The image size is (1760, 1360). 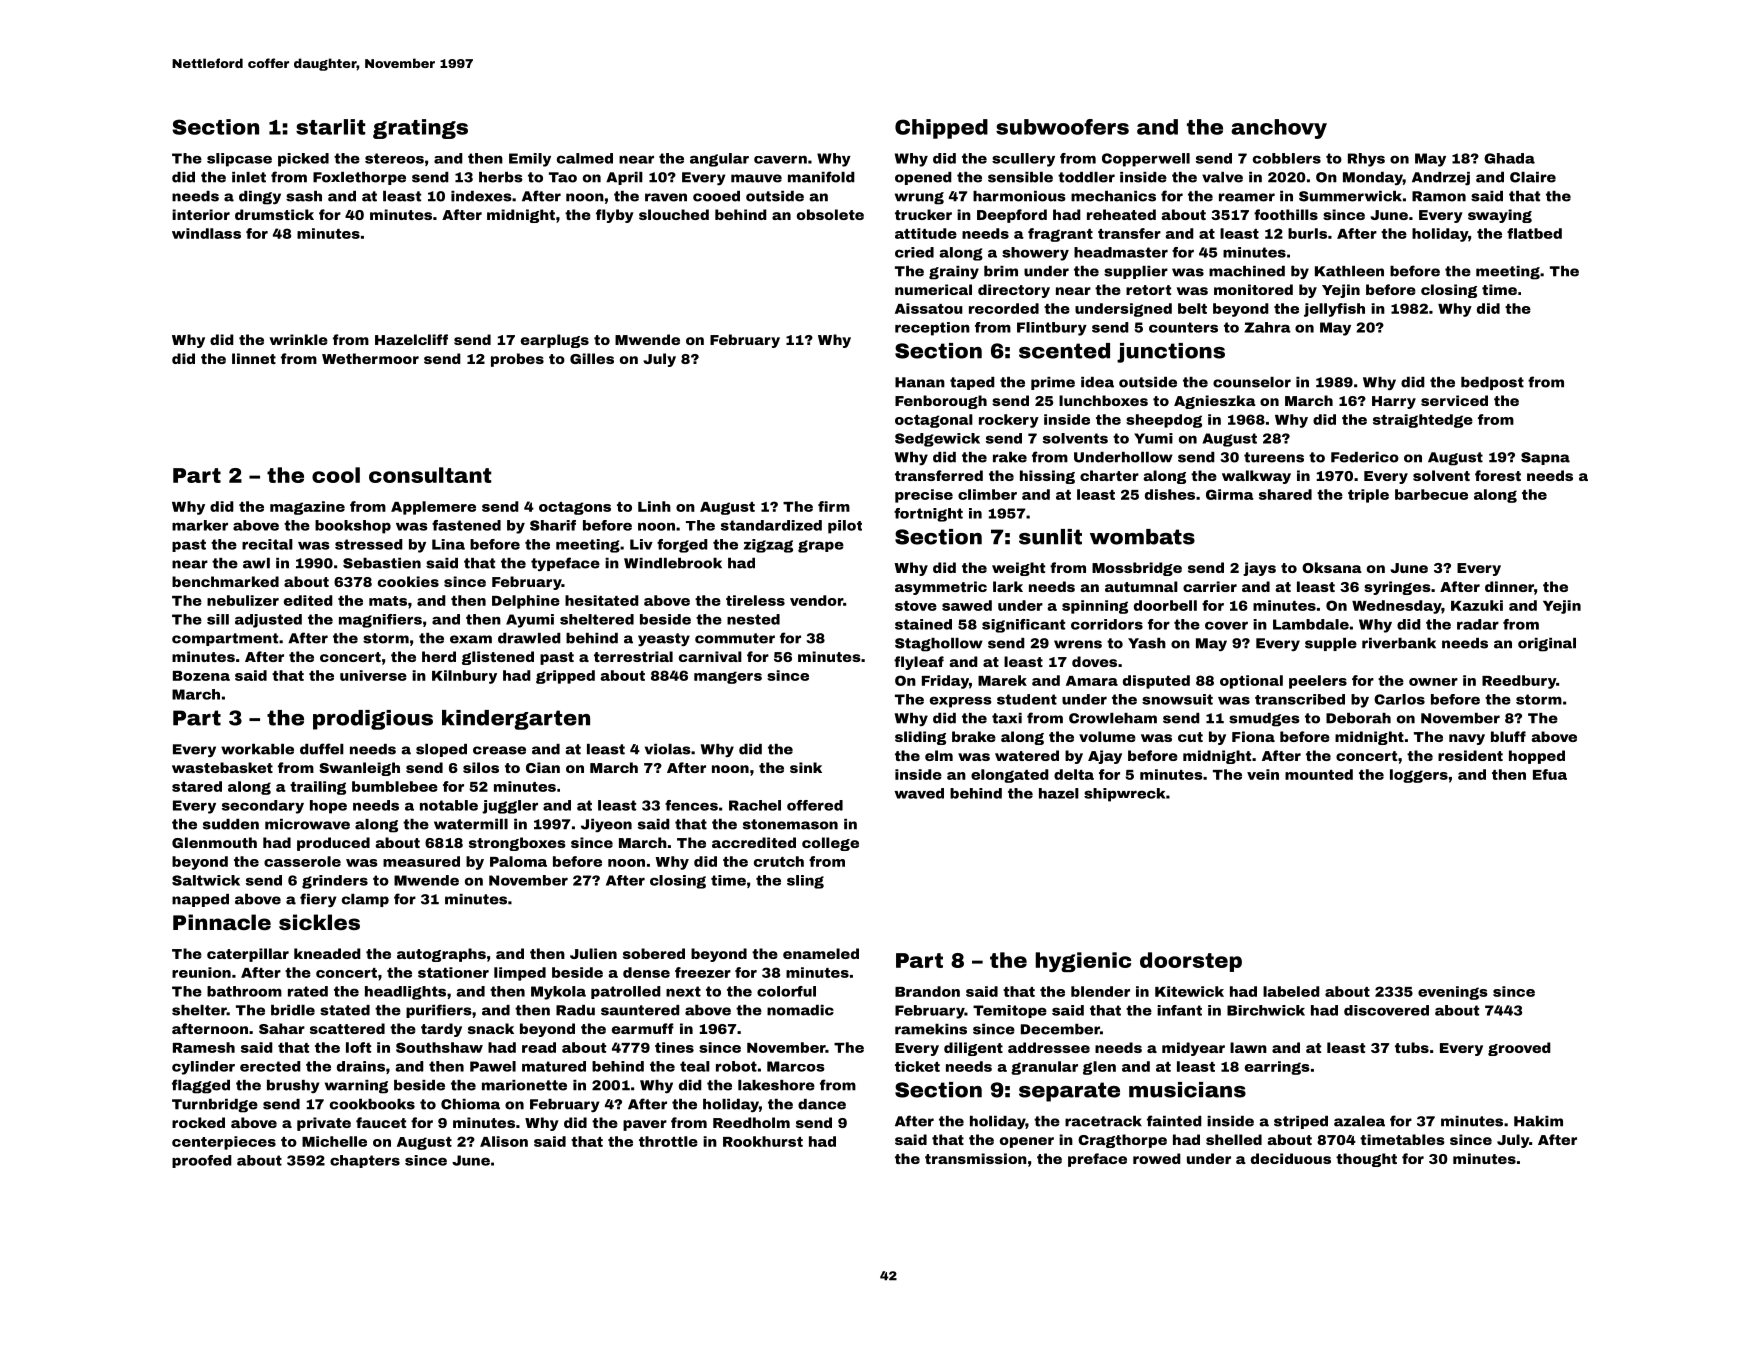 I want to click on cut, so click(x=1190, y=737).
